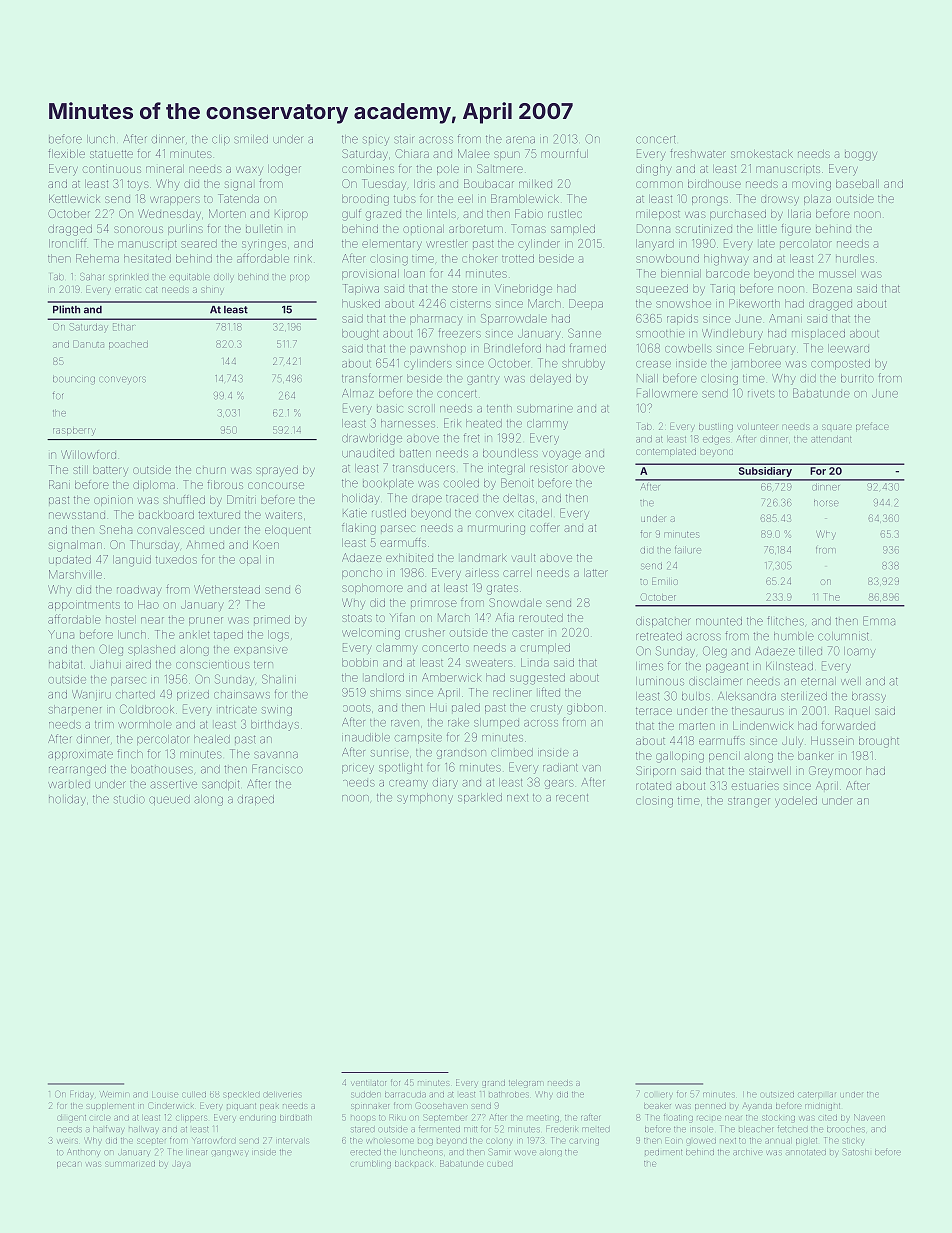  Describe the element at coordinates (251, 139) in the screenshot. I see `smiled` at that location.
